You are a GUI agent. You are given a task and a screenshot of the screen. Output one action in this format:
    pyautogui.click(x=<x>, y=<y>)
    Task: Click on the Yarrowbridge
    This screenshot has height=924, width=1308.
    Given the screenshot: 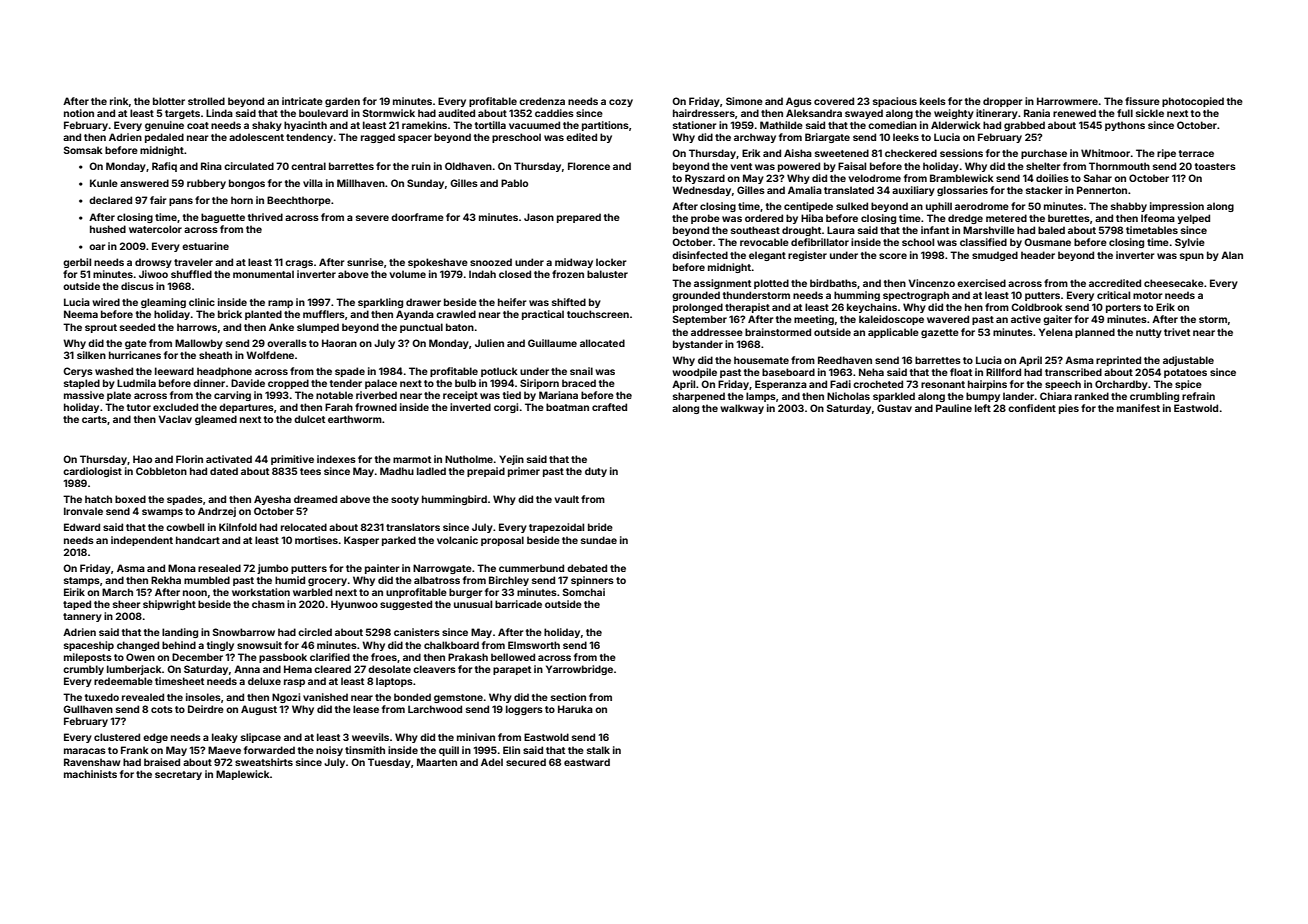 What is the action you would take?
    pyautogui.click(x=579, y=670)
